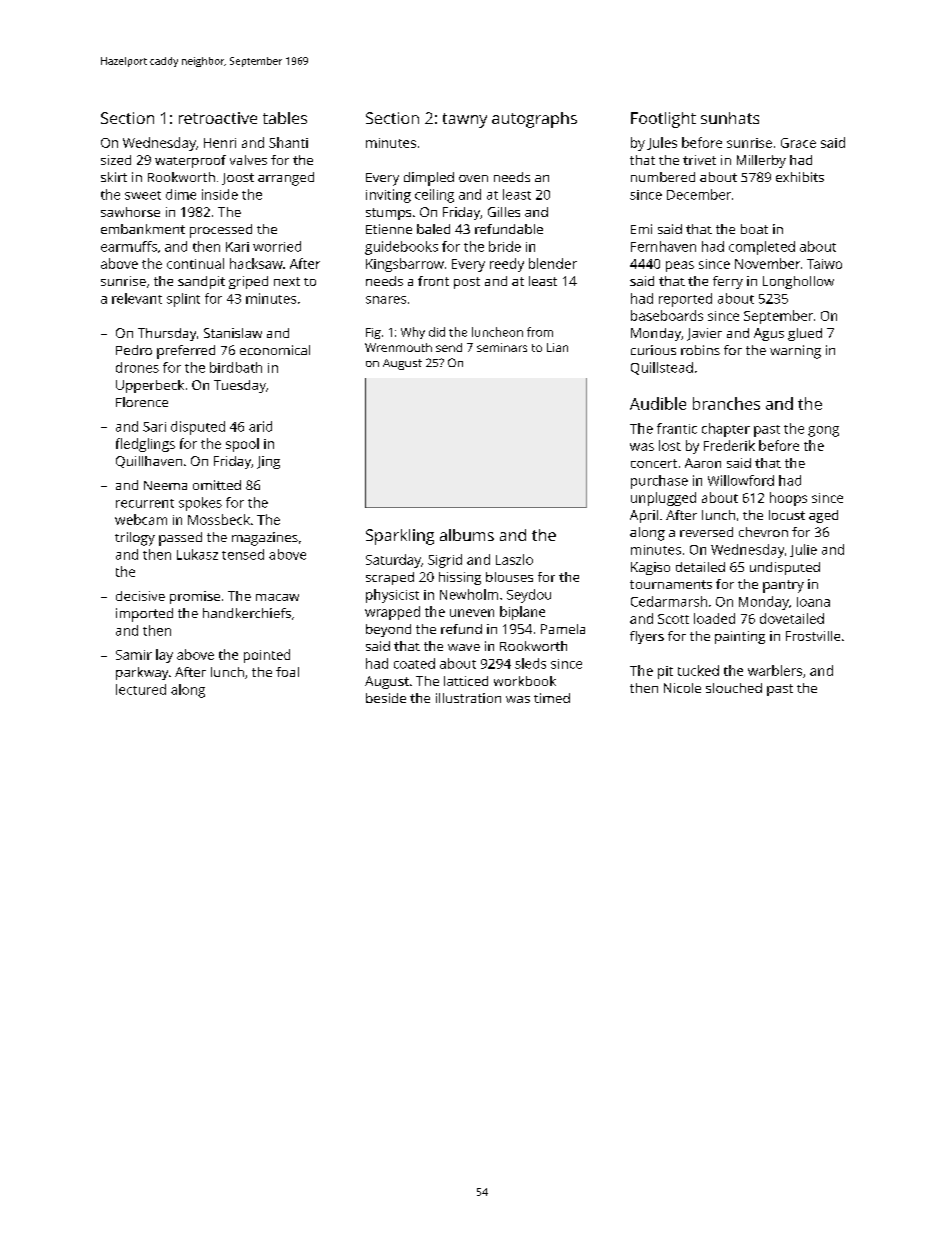 The image size is (952, 1233). Describe the element at coordinates (662, 368) in the image. I see `Quillstead` at that location.
